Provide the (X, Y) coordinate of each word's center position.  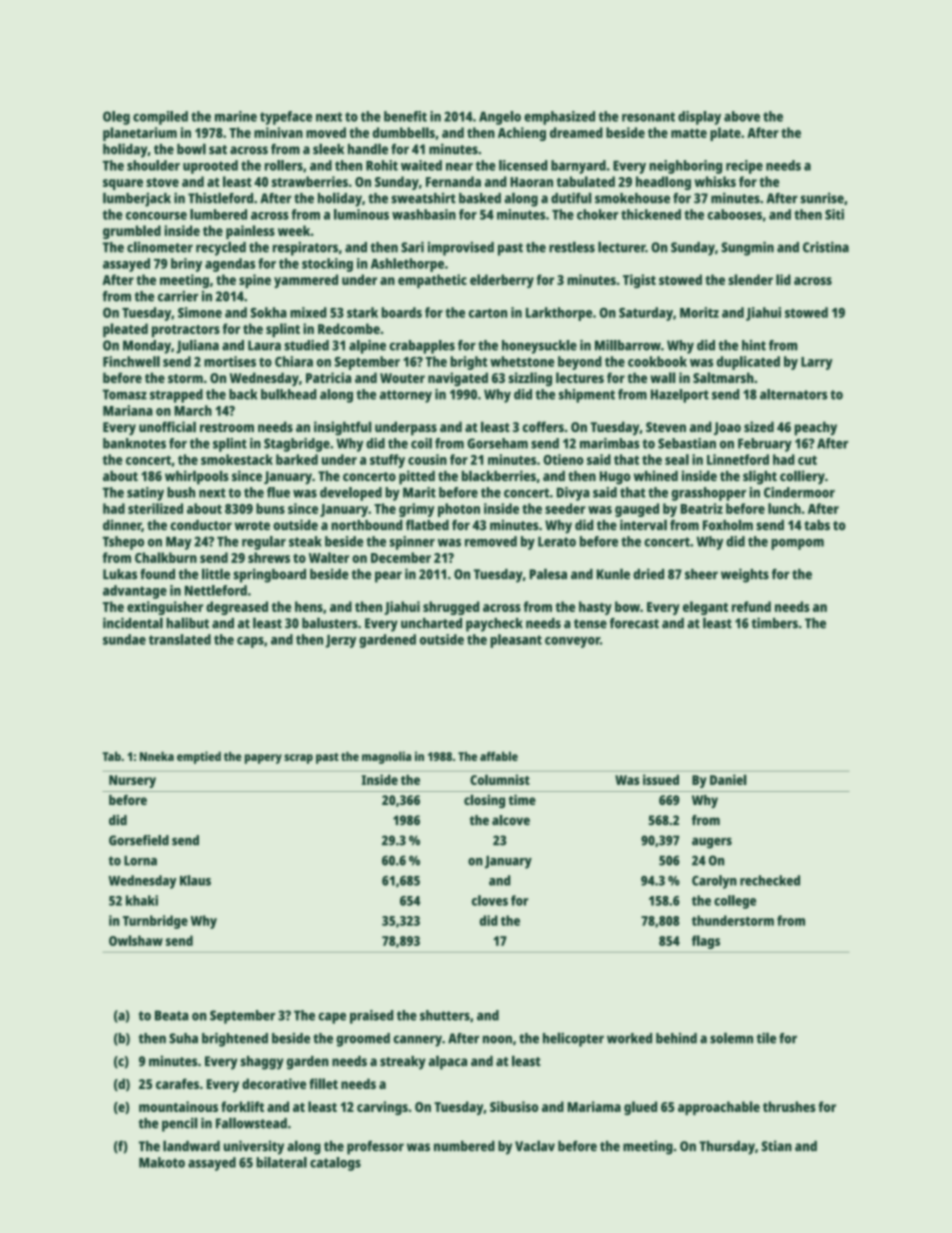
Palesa (548, 574)
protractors (186, 331)
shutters (445, 1015)
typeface (286, 118)
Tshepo (123, 543)
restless (572, 247)
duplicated (748, 363)
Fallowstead (251, 1123)
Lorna (140, 861)
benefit (405, 116)
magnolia (386, 757)
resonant (648, 117)
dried (648, 574)
